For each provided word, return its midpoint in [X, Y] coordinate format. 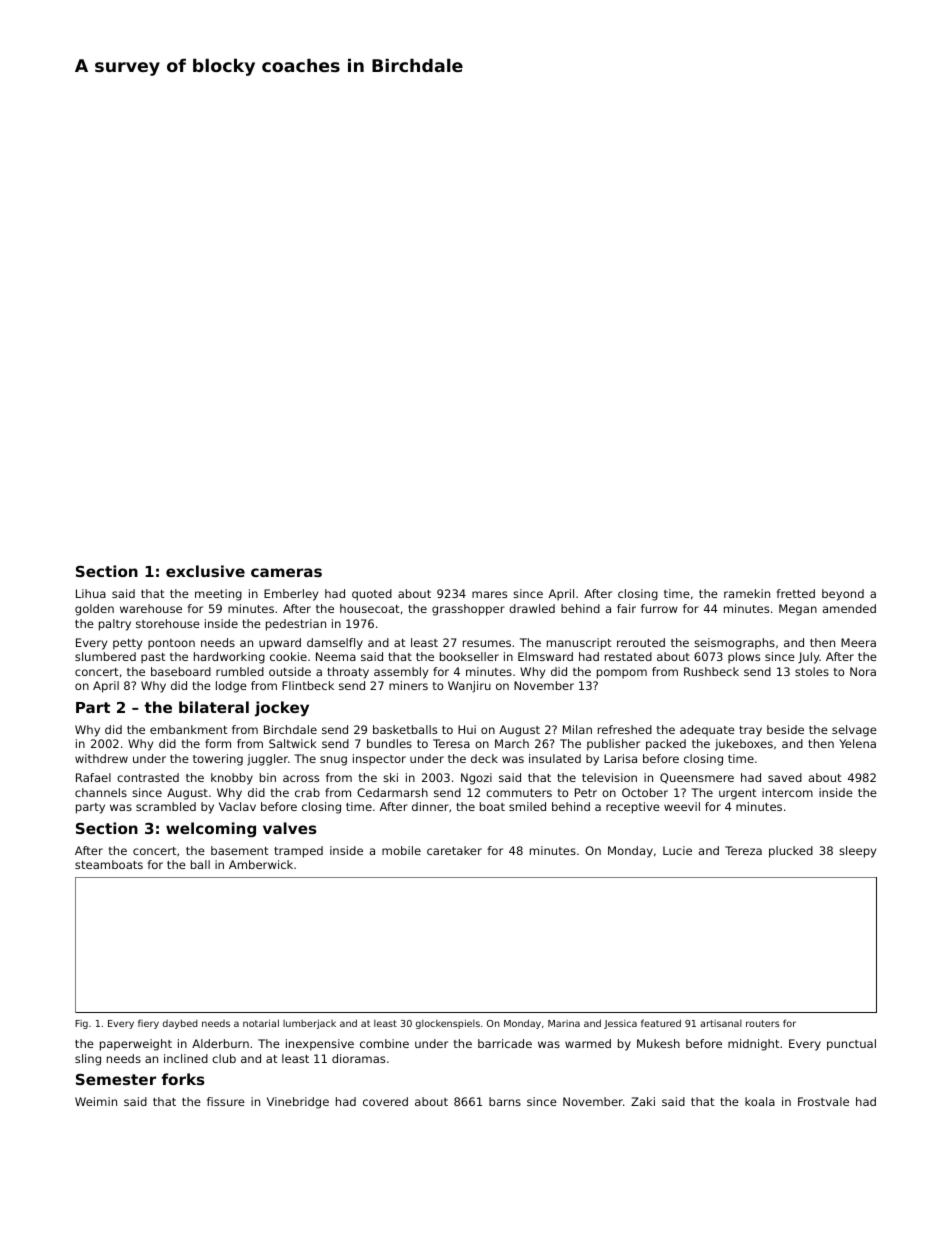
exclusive [205, 571]
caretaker [454, 850]
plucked [791, 852]
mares [489, 594]
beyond [843, 595]
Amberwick [261, 864]
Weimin [96, 1101]
